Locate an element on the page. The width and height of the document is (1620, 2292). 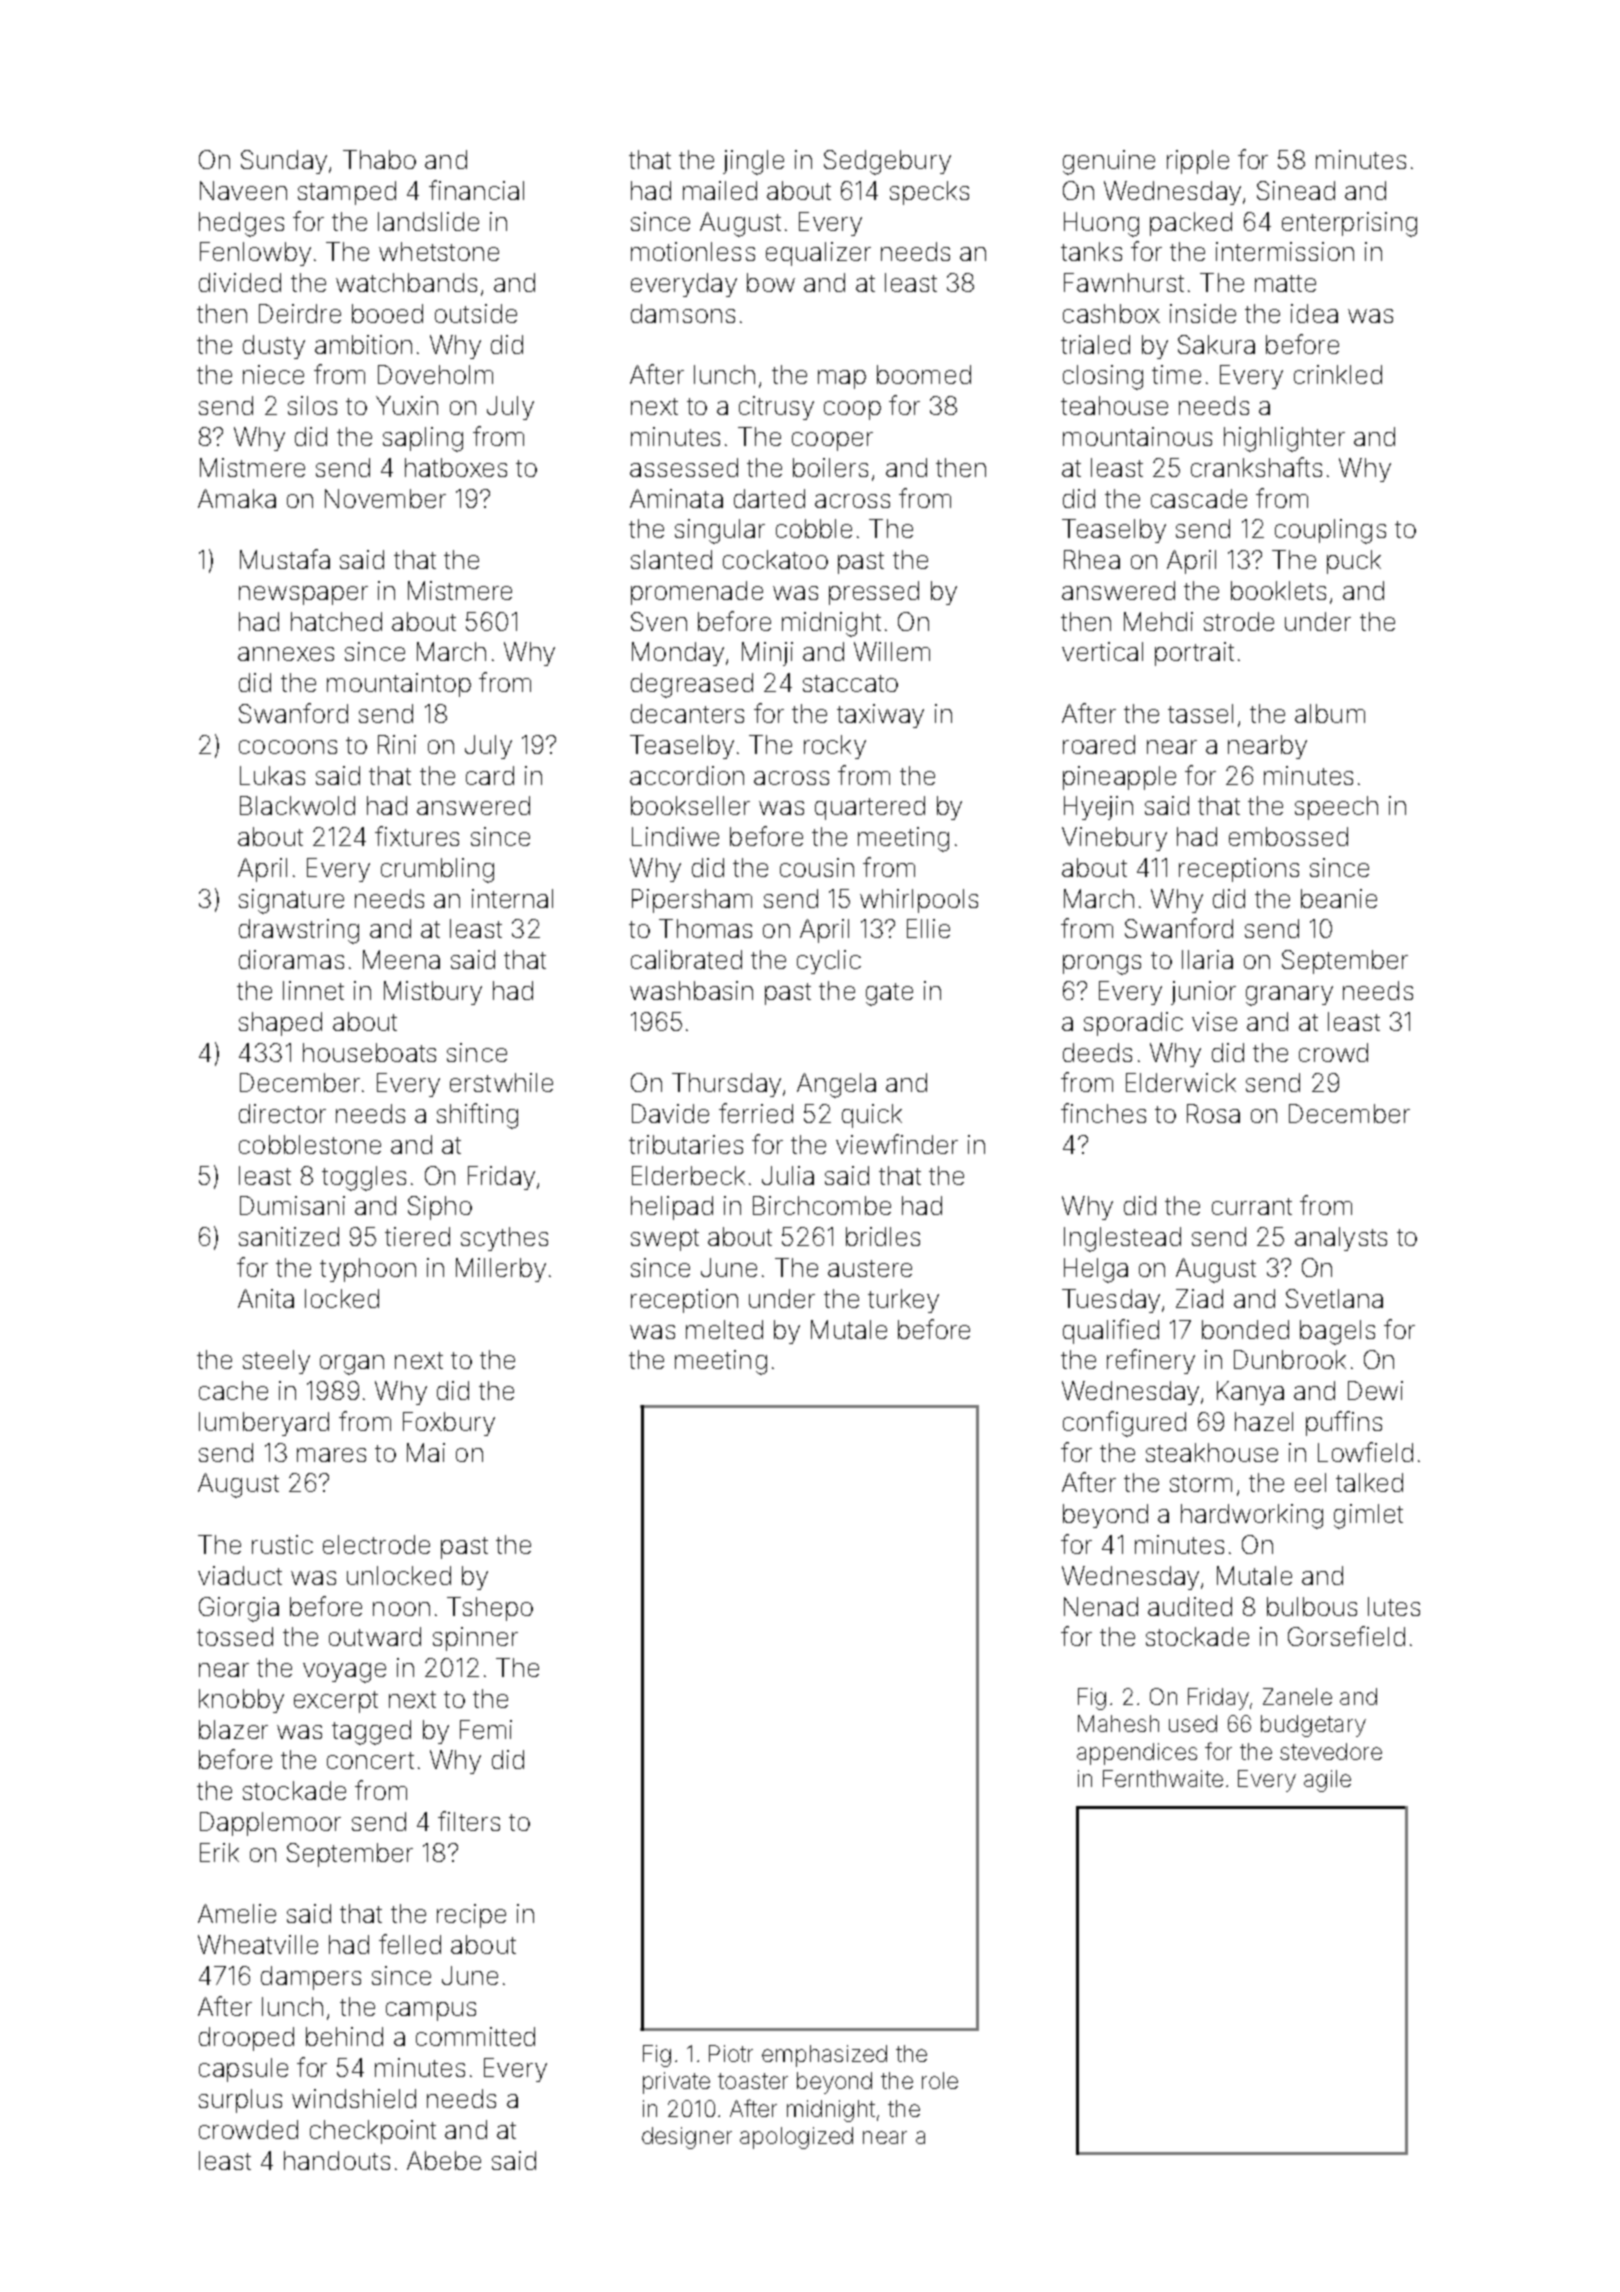
financial is located at coordinates (476, 190).
